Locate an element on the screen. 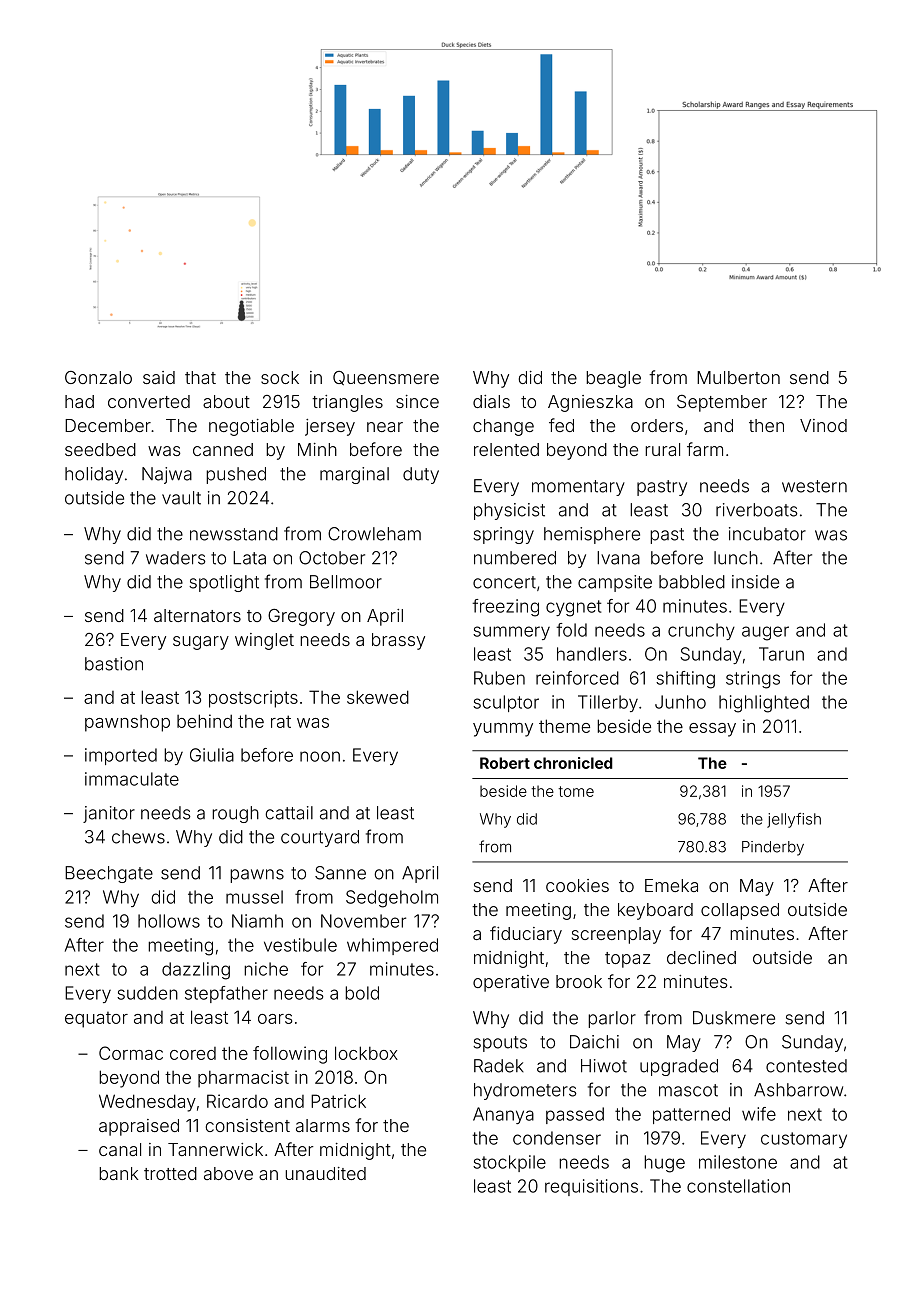  Sedgeholm is located at coordinates (392, 899).
